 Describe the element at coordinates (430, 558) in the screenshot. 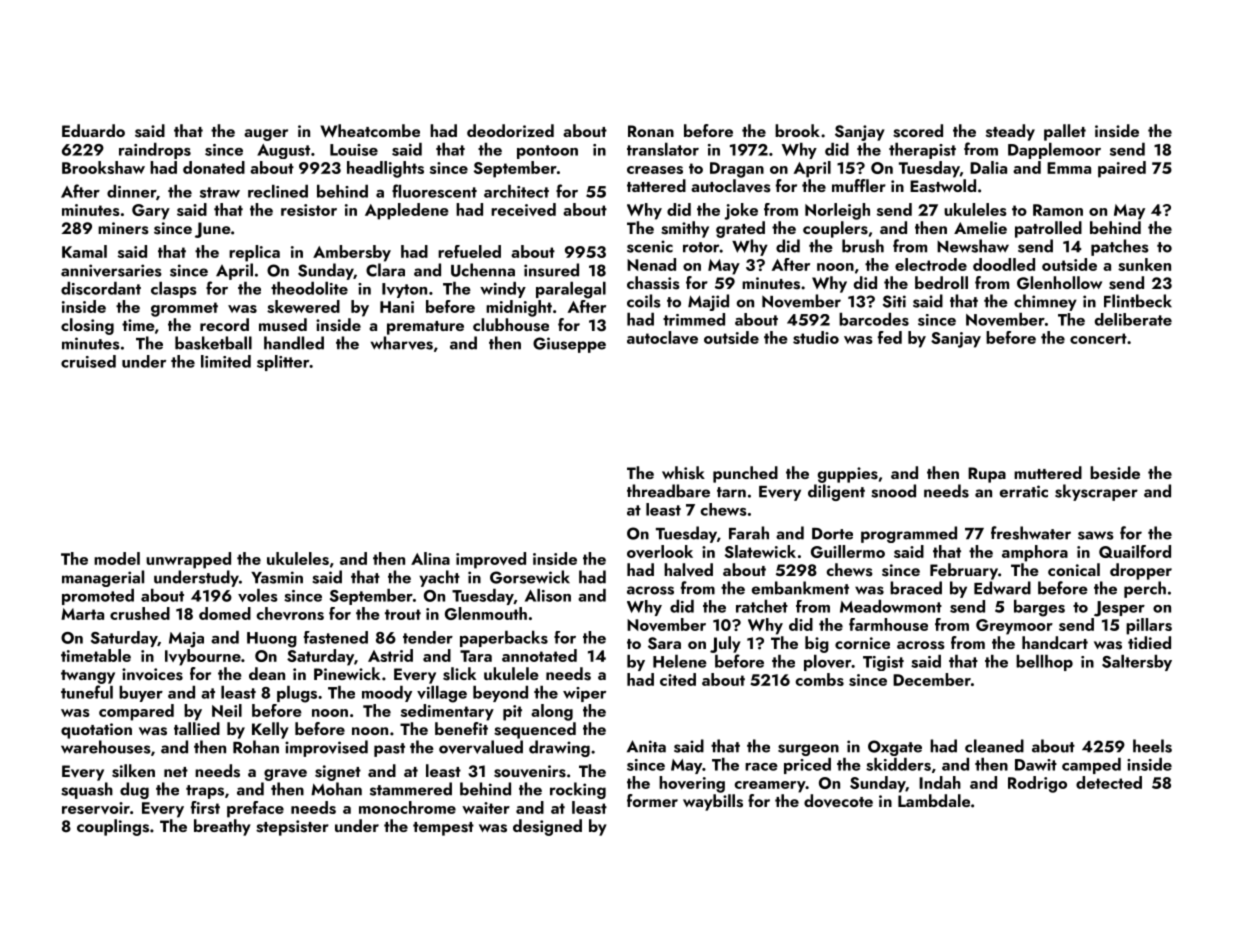

I see `Alina` at that location.
